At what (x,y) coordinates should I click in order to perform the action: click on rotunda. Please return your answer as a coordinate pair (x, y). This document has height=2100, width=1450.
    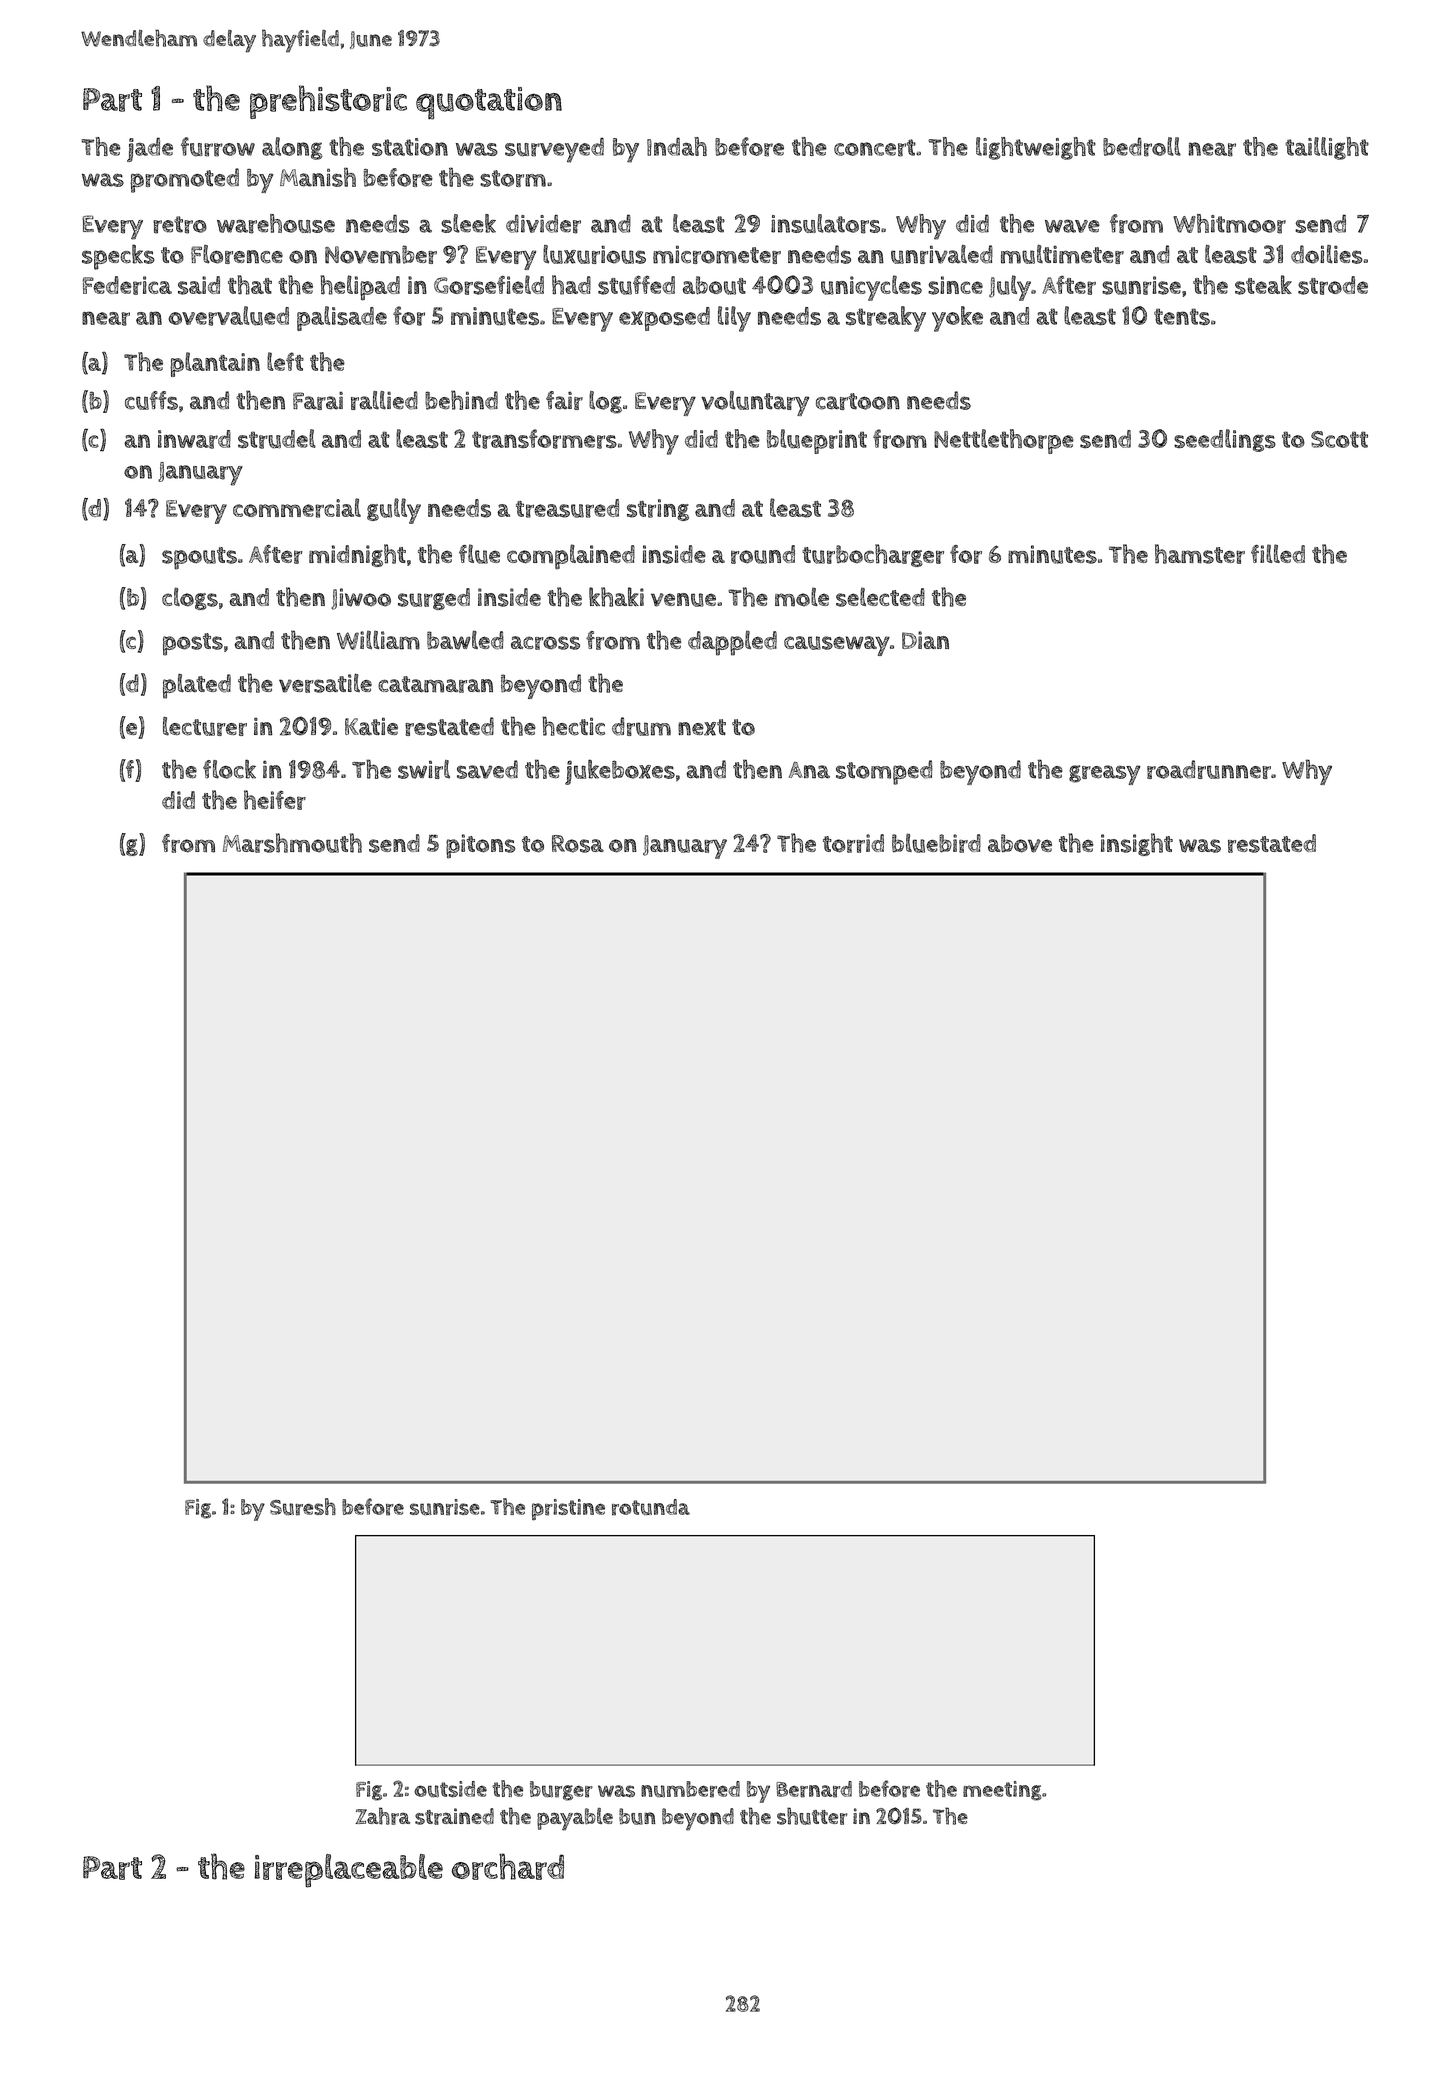
    Looking at the image, I should click on (651, 1507).
